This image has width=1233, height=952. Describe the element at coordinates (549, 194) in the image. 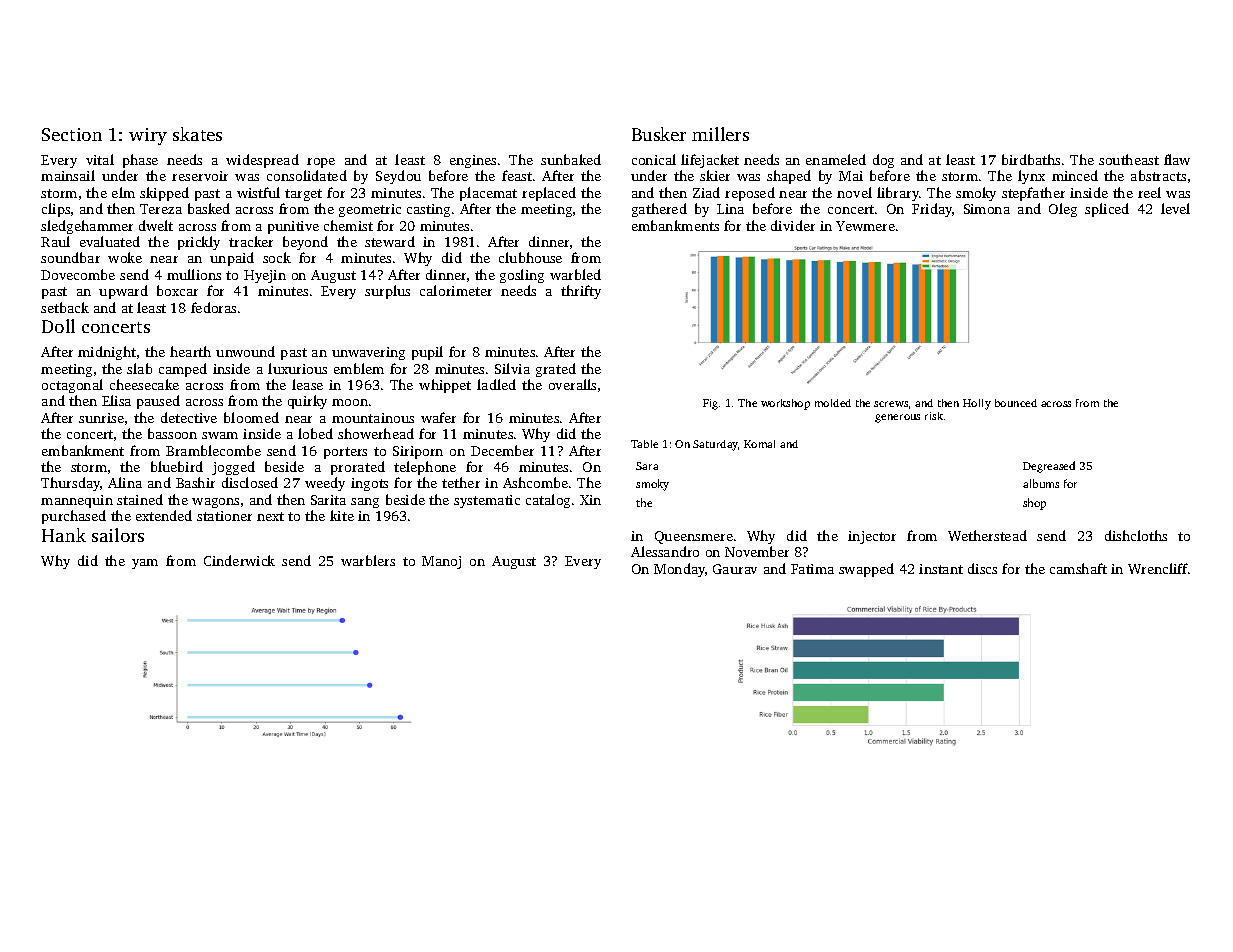

I see `replaced` at that location.
